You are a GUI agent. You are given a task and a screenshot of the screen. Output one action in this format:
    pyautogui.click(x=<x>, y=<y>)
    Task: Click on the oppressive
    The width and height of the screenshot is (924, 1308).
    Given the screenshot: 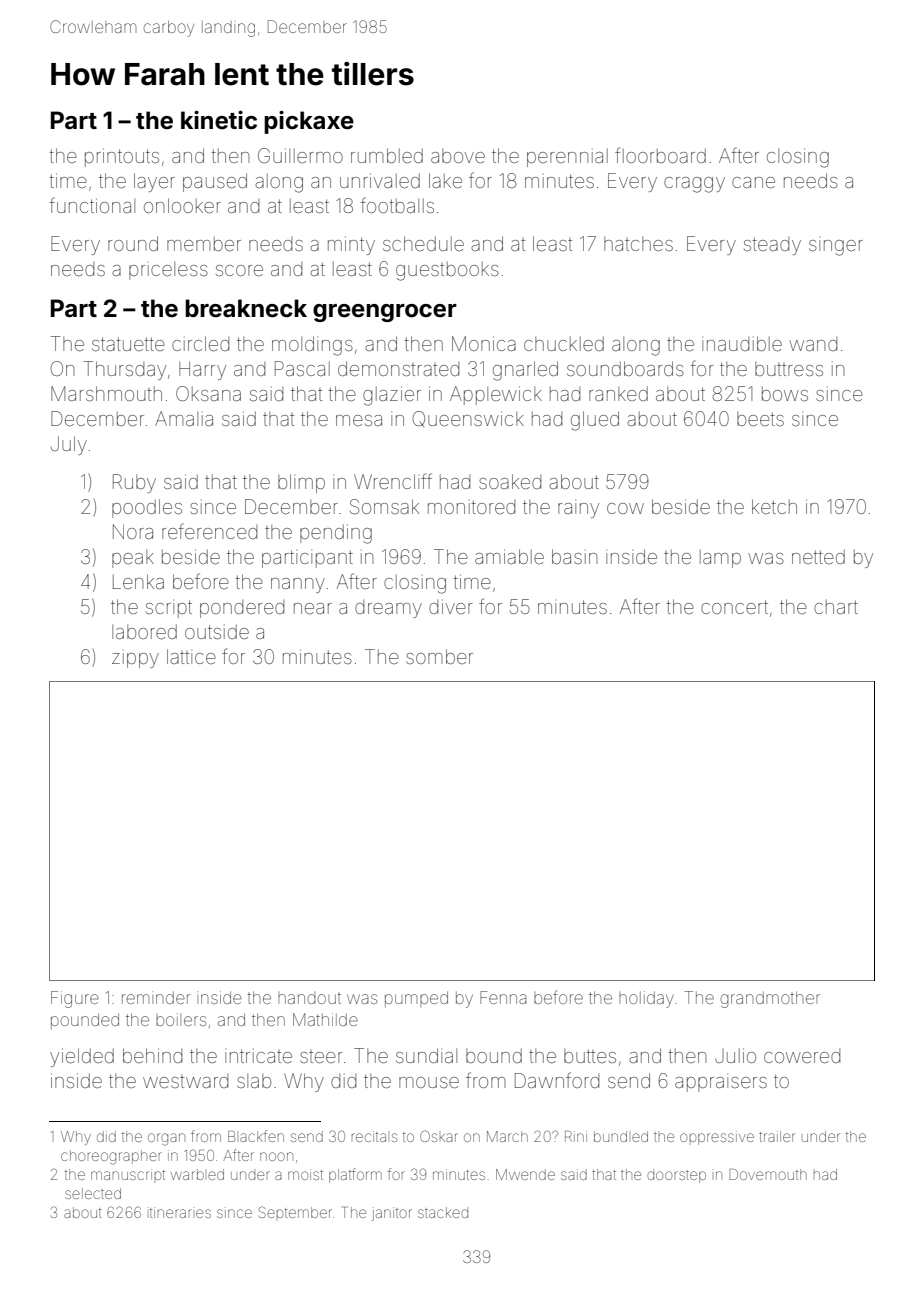 What is the action you would take?
    pyautogui.click(x=717, y=1138)
